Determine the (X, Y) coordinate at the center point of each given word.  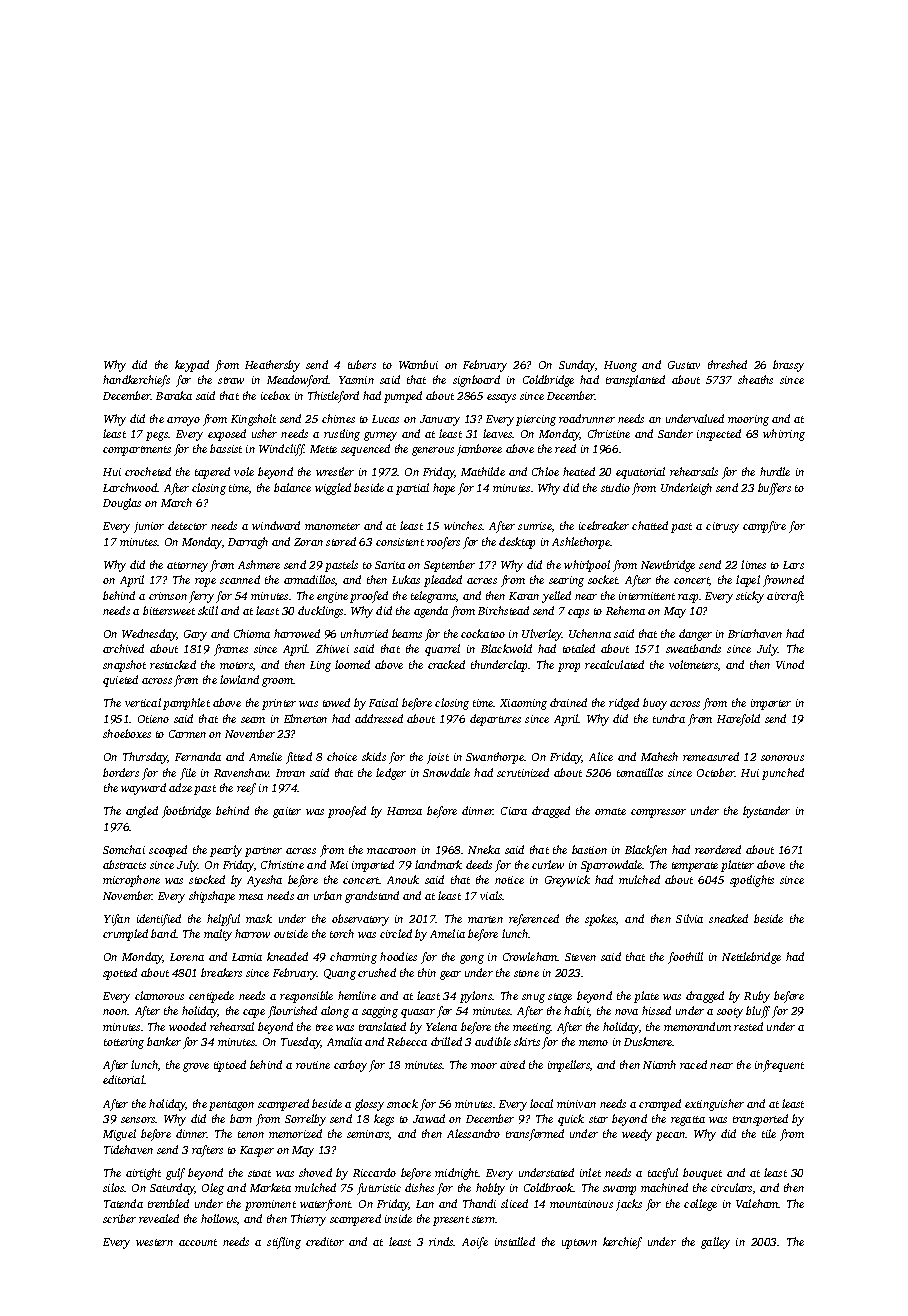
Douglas (122, 504)
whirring (784, 435)
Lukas (406, 579)
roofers (443, 543)
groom (277, 682)
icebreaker (604, 525)
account (198, 1242)
